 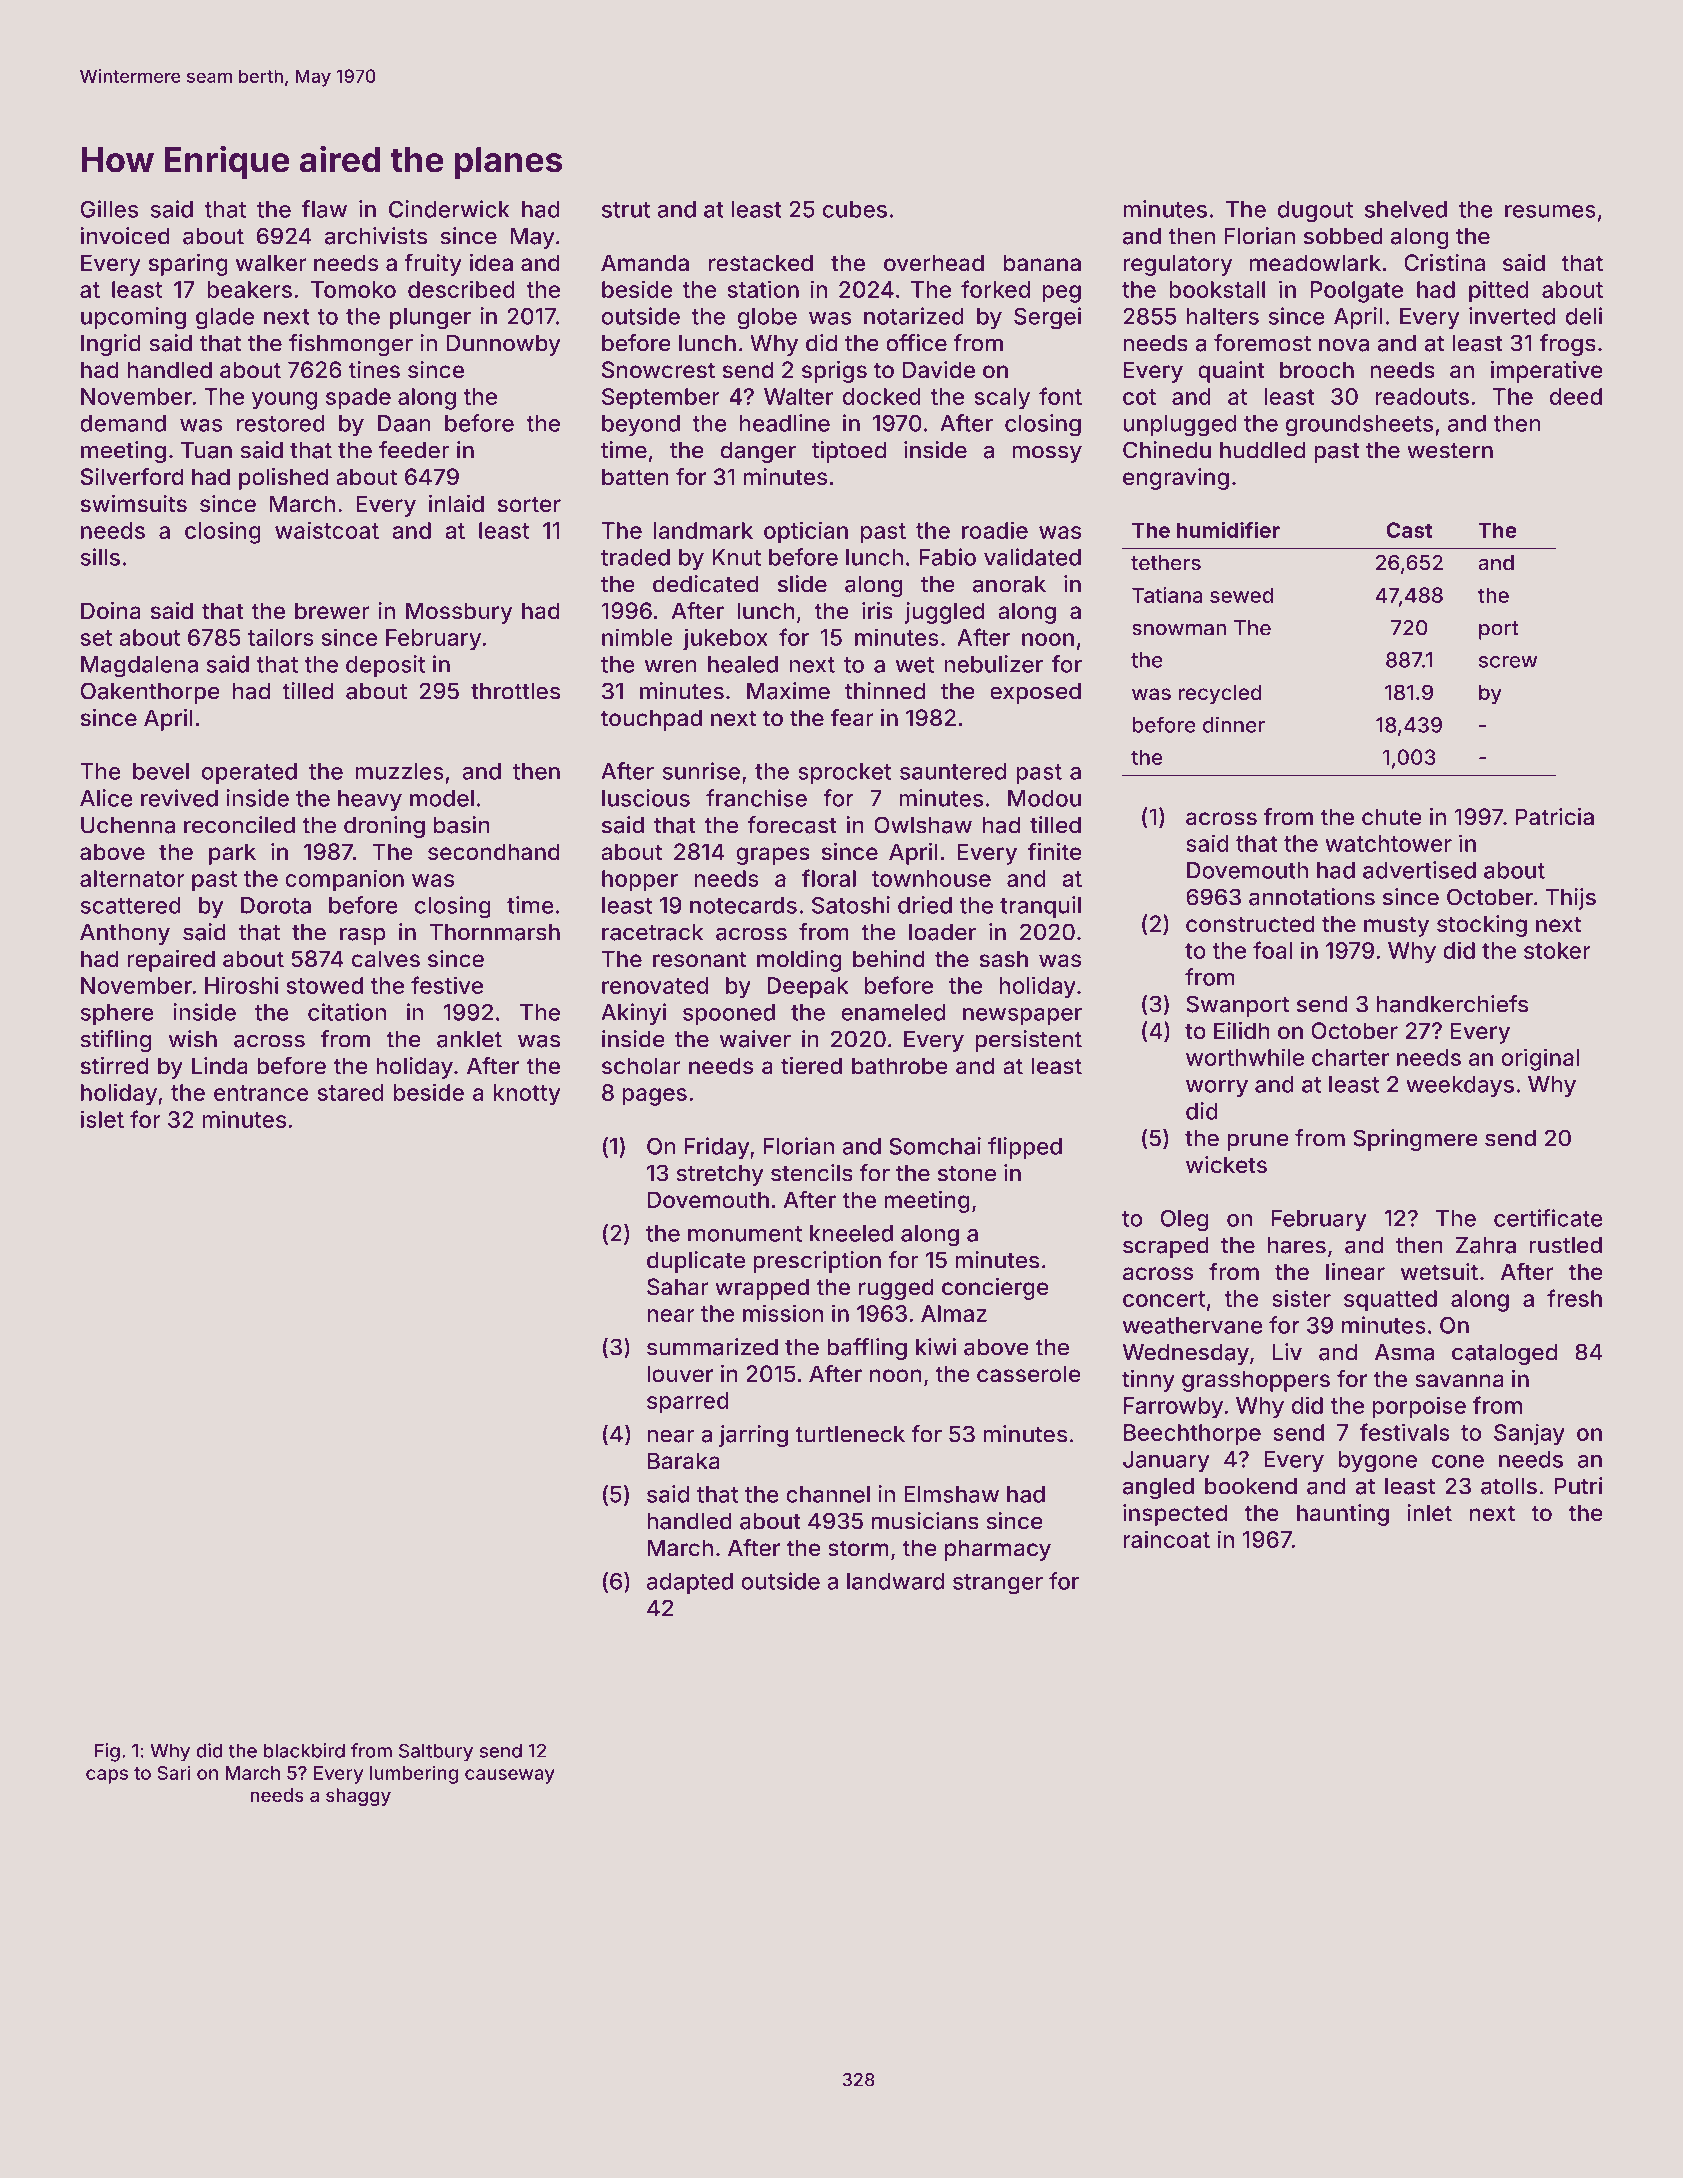 I want to click on imperative, so click(x=1547, y=372).
